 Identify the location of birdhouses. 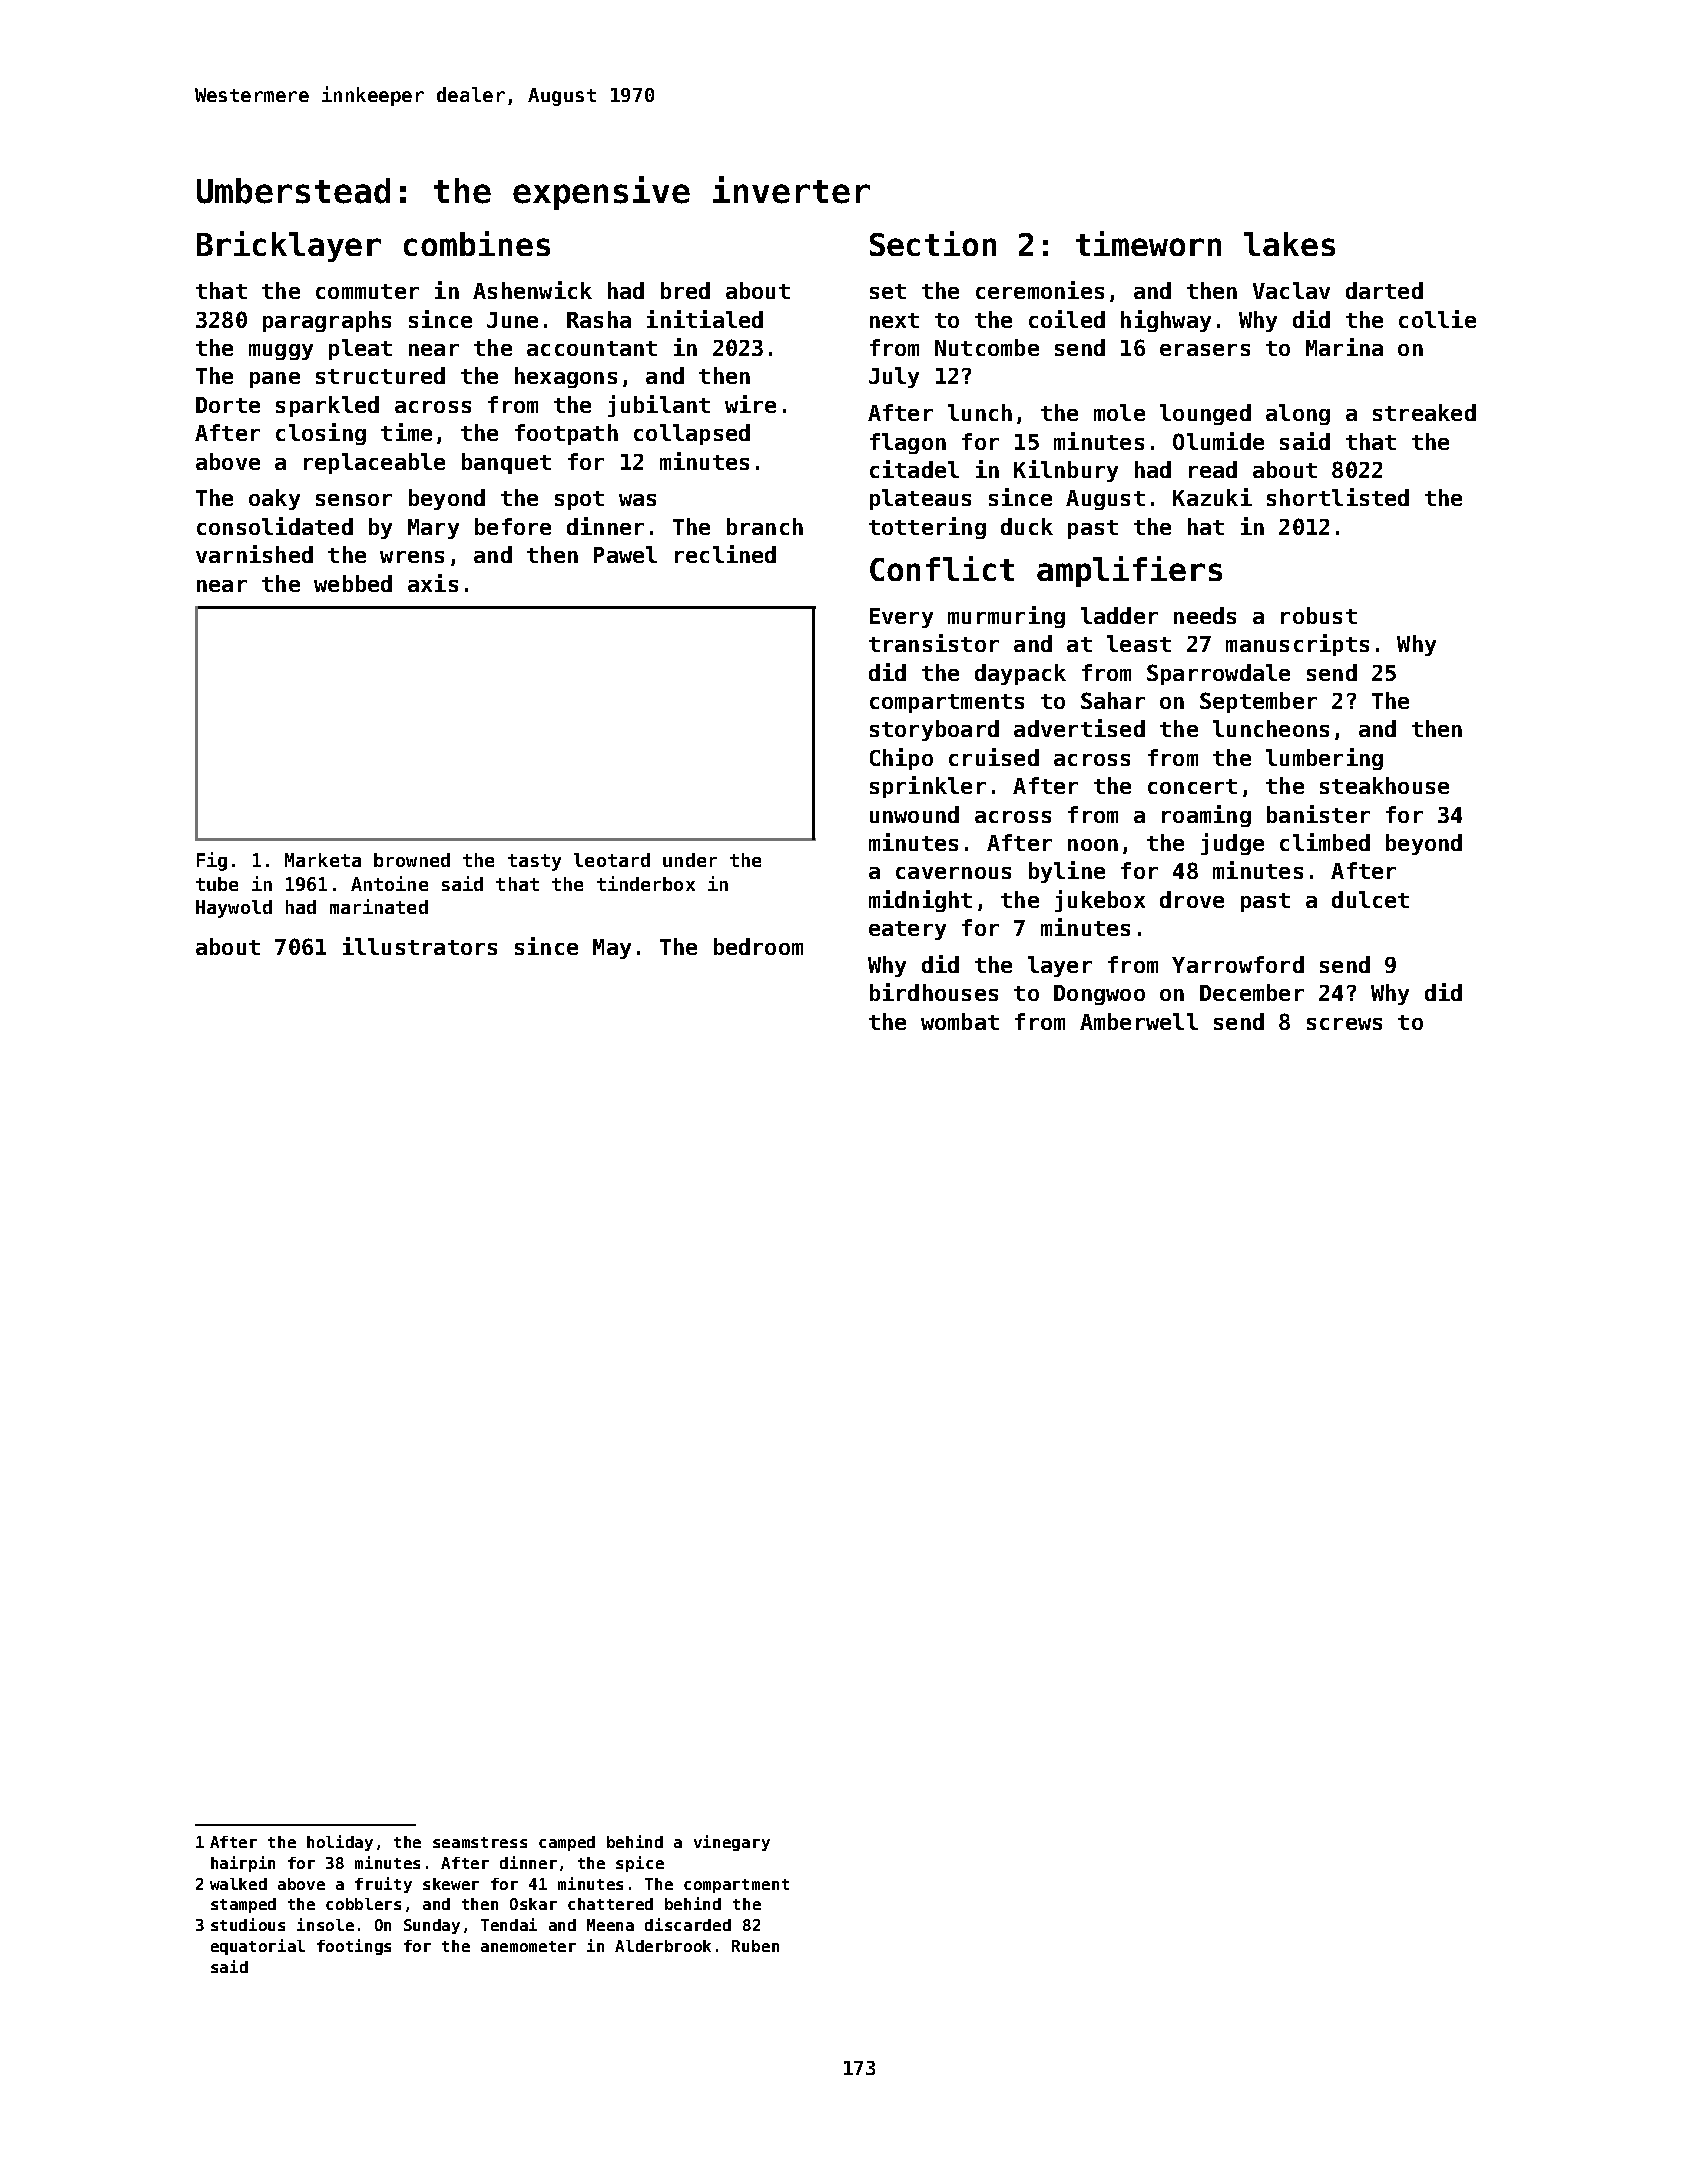
(934, 992).
